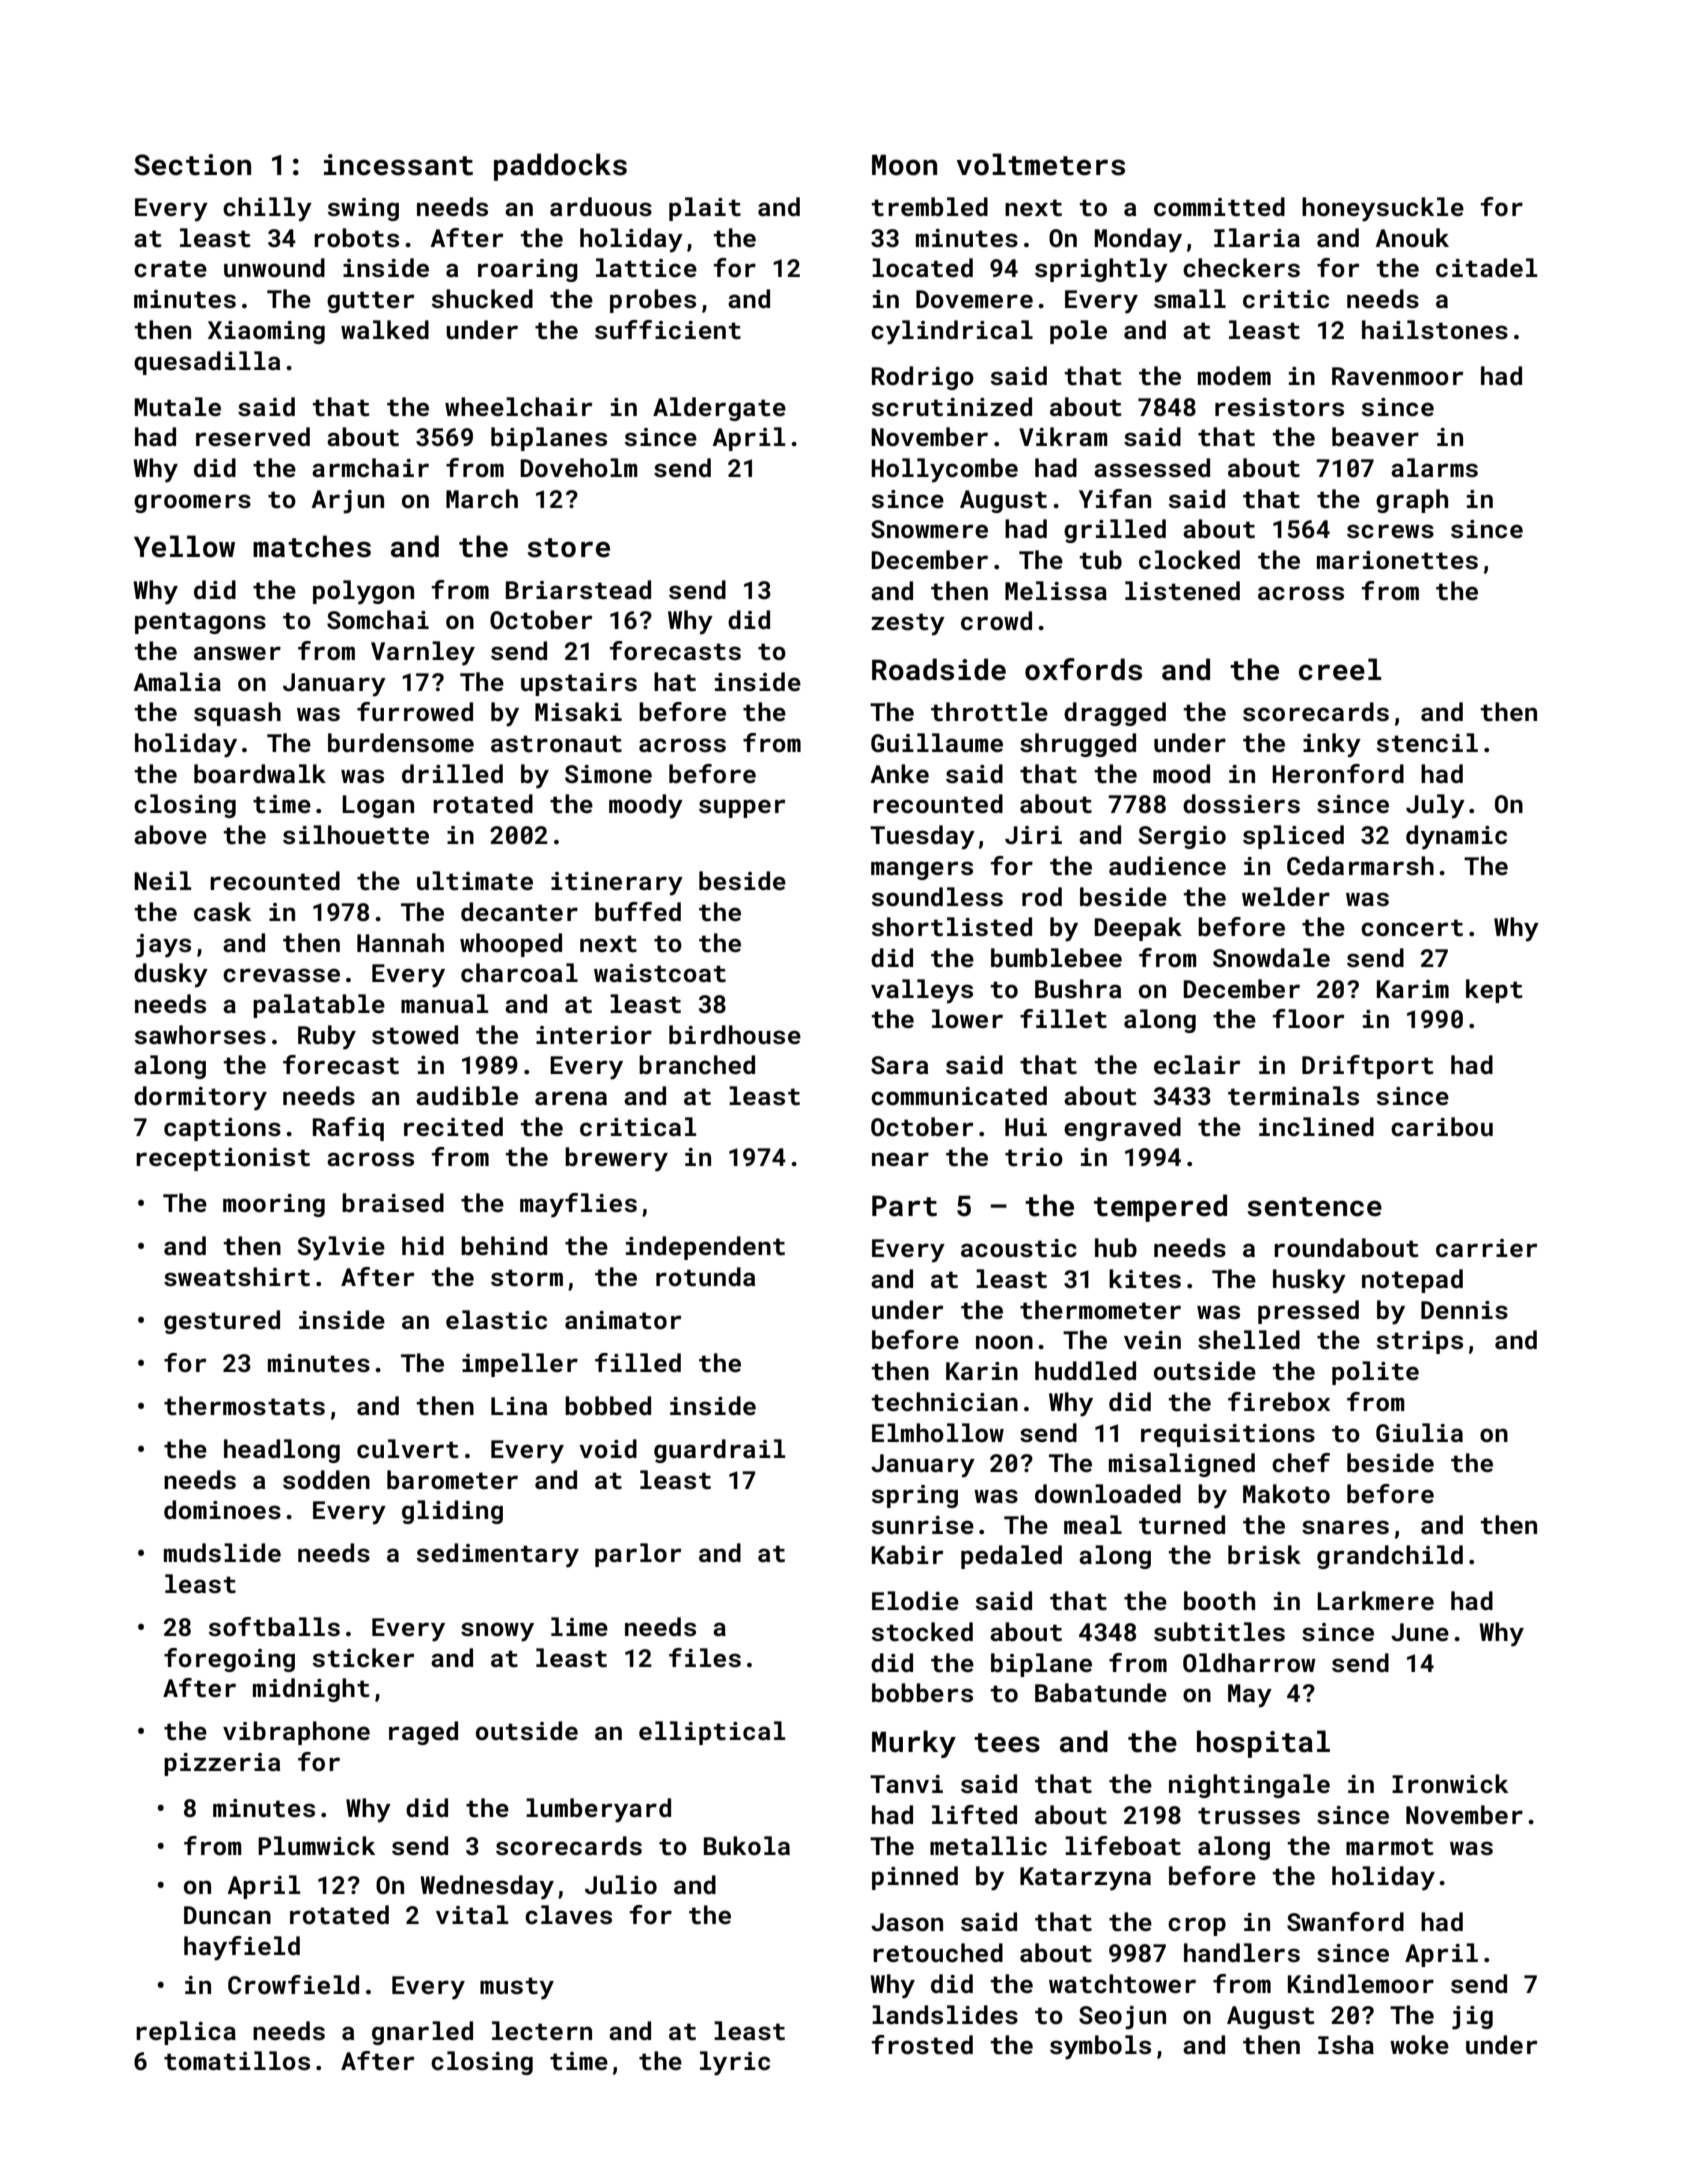  What do you see at coordinates (1435, 330) in the document?
I see `hailstones` at bounding box center [1435, 330].
